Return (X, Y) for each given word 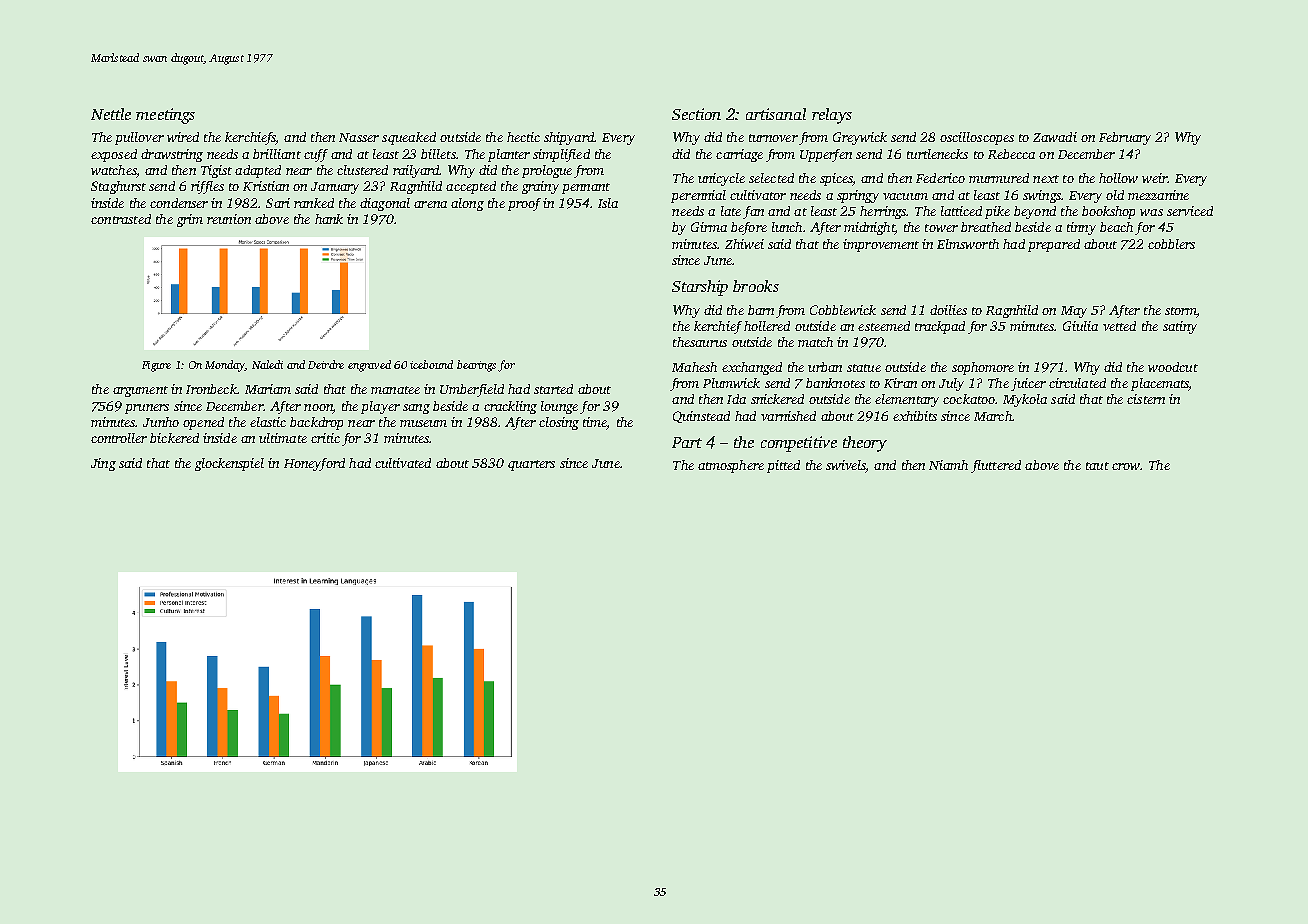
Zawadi (1055, 137)
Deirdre (326, 364)
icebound (431, 364)
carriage (739, 155)
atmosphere (731, 466)
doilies (948, 310)
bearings (476, 366)
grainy (540, 187)
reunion (229, 219)
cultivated (403, 463)
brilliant (277, 154)
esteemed (884, 326)
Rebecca (1011, 154)
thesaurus (700, 342)
